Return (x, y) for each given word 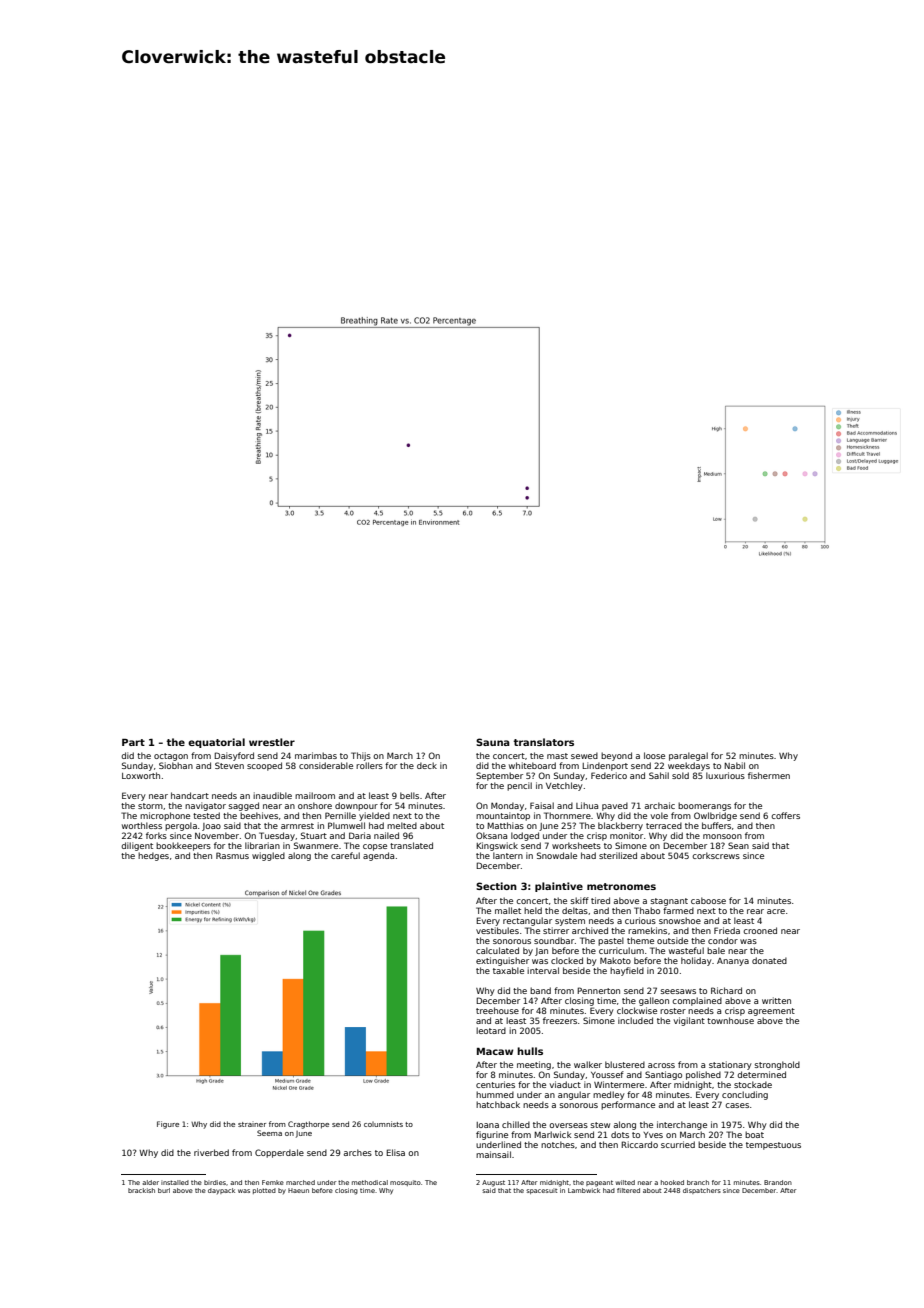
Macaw (495, 1051)
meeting (534, 1065)
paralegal (688, 756)
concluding (745, 1095)
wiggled (268, 856)
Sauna (493, 742)
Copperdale (279, 1153)
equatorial (216, 743)
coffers (785, 815)
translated (411, 845)
